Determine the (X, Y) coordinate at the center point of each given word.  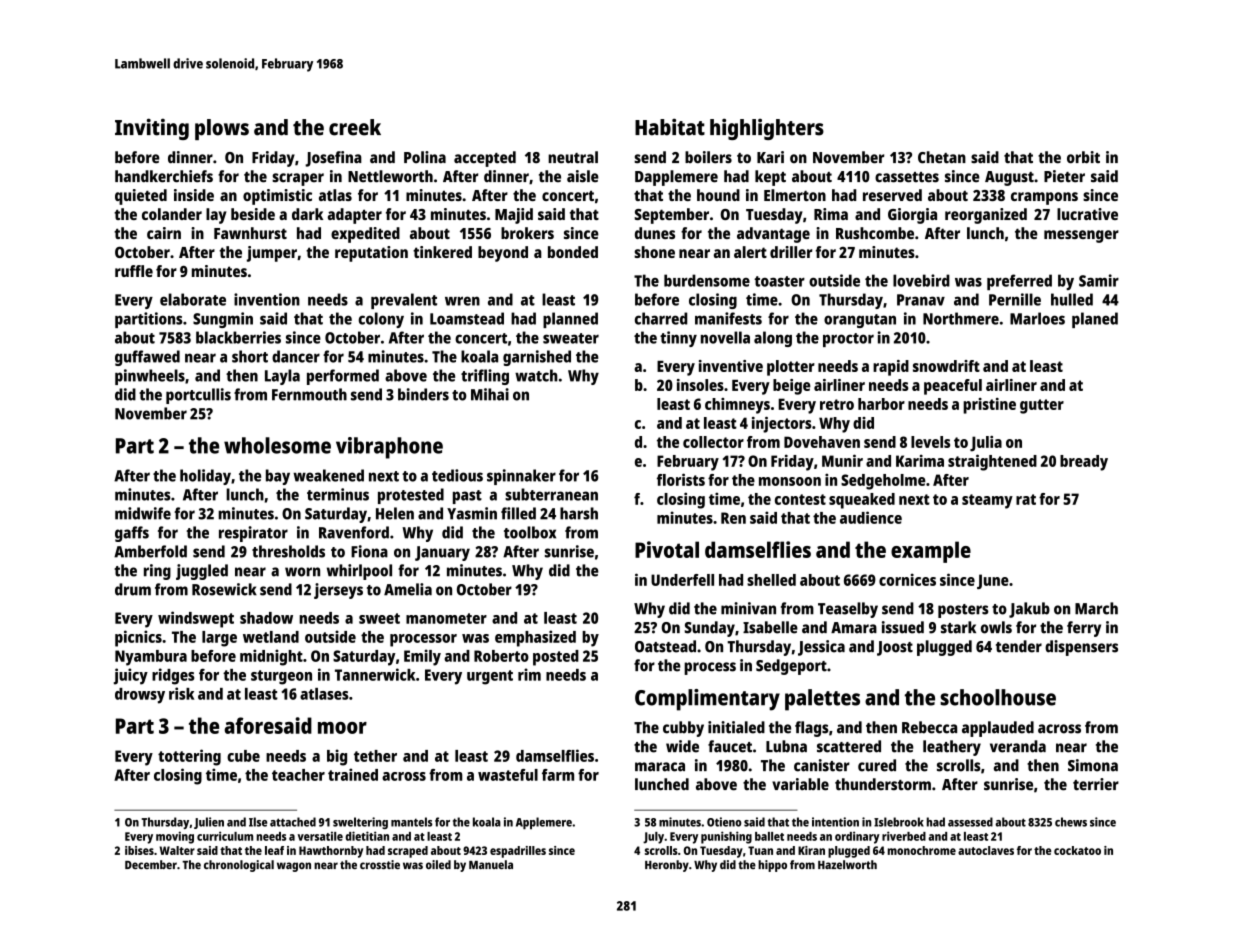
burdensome (707, 280)
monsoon (790, 481)
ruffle (134, 271)
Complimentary (707, 700)
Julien (209, 823)
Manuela (491, 864)
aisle (583, 176)
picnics (138, 638)
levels (930, 442)
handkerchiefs (164, 176)
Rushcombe (875, 233)
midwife (143, 513)
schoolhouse (998, 697)
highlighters (767, 129)
